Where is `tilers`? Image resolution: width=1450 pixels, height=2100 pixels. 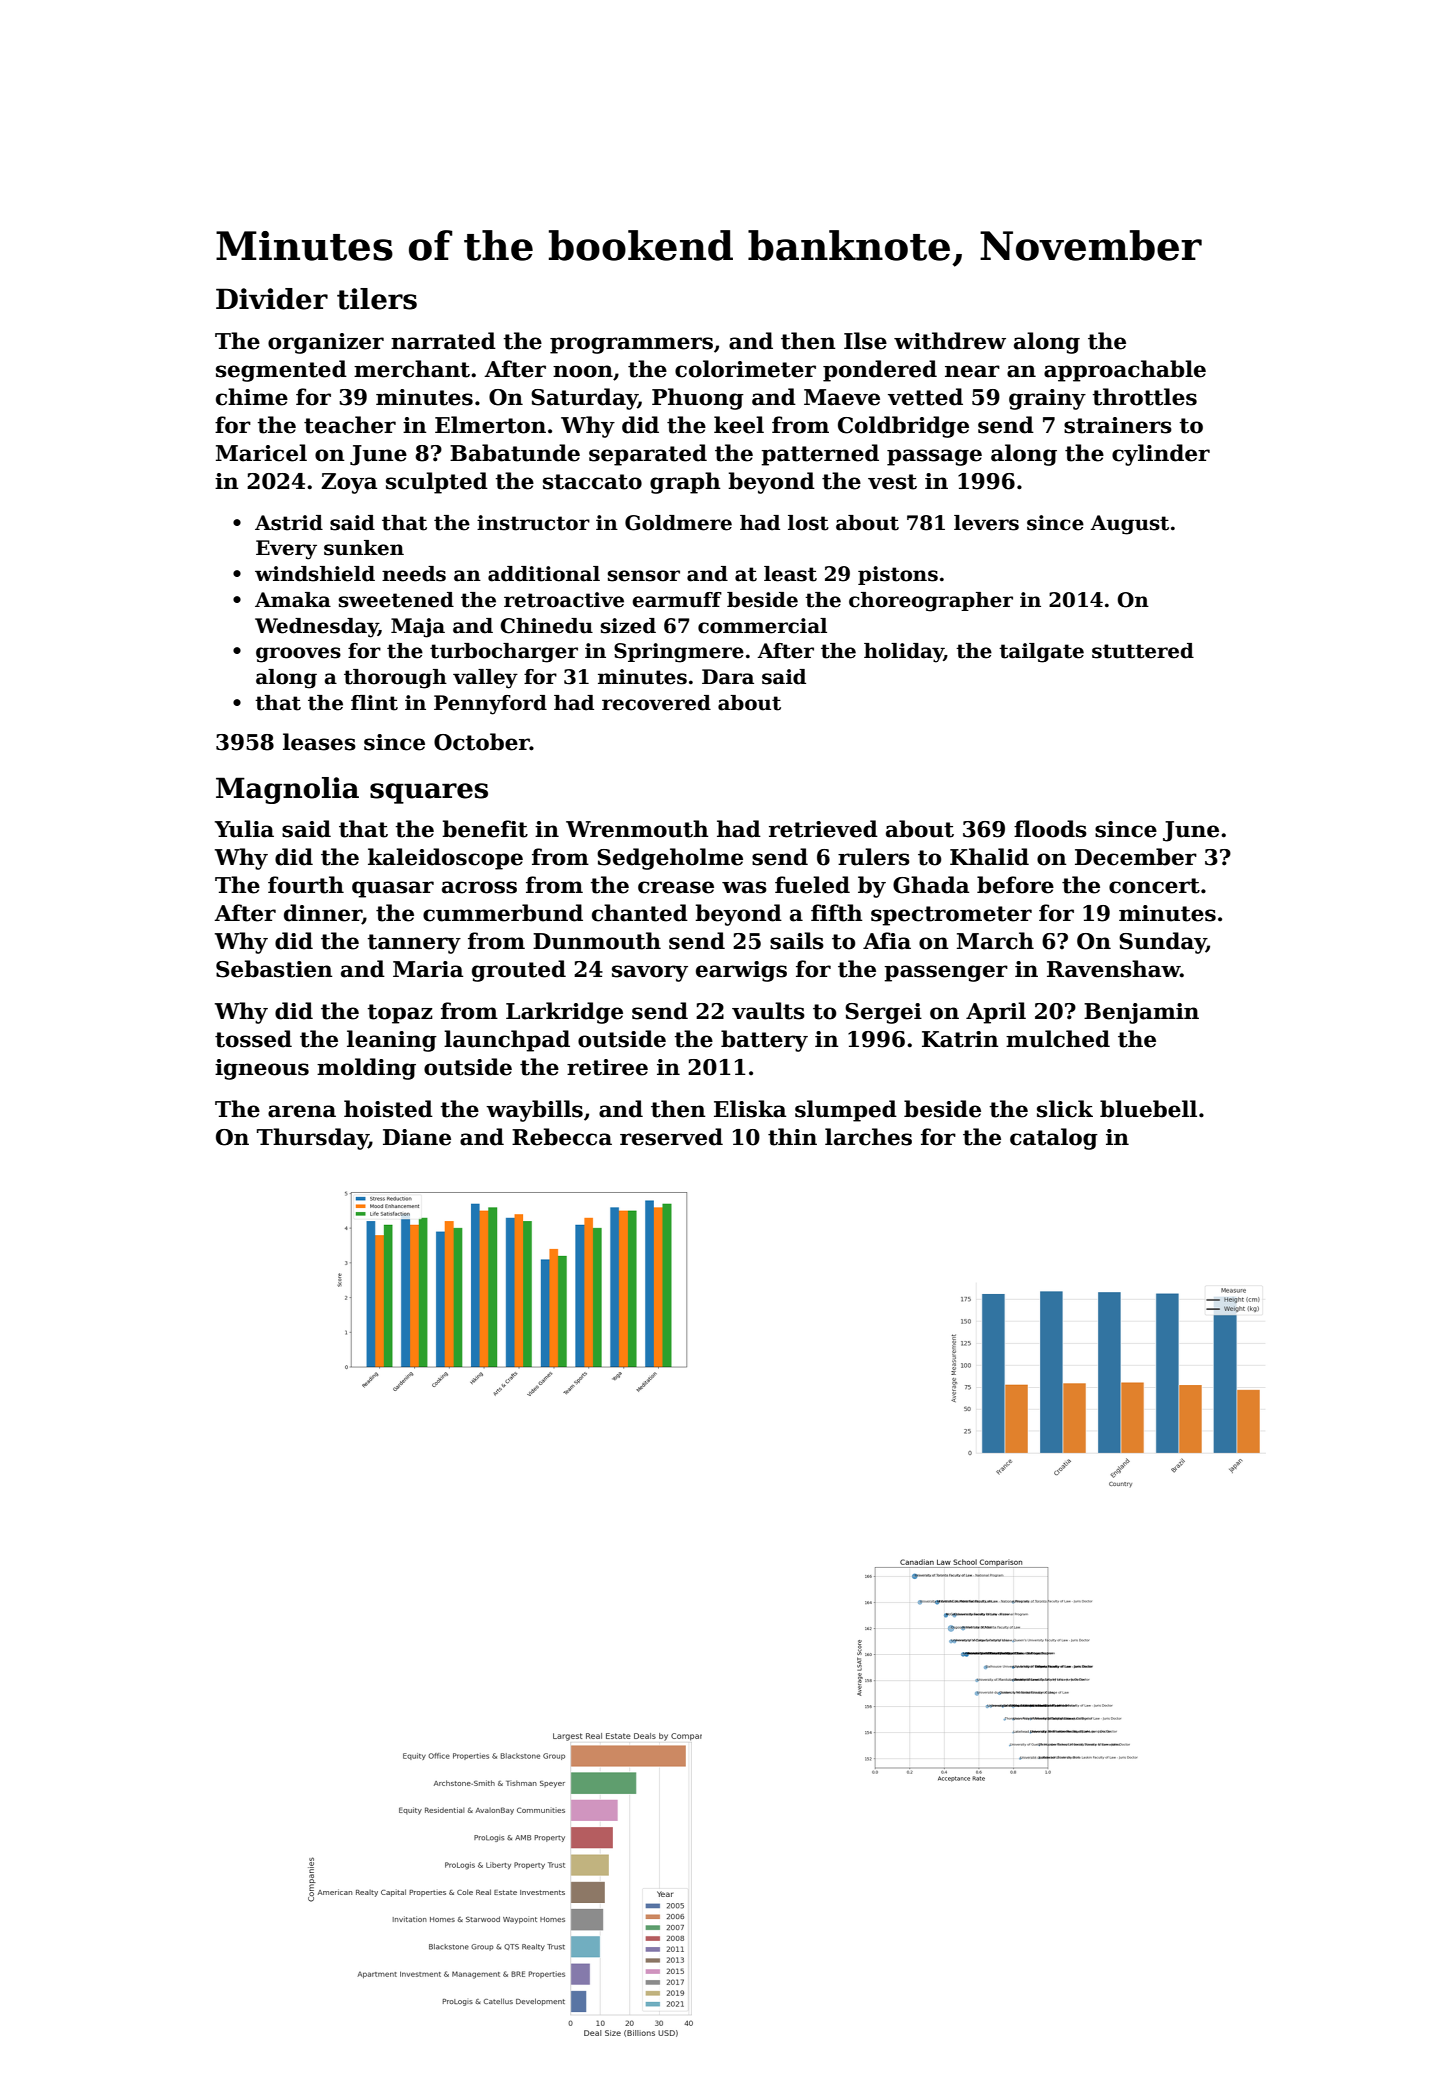 tilers is located at coordinates (377, 299).
